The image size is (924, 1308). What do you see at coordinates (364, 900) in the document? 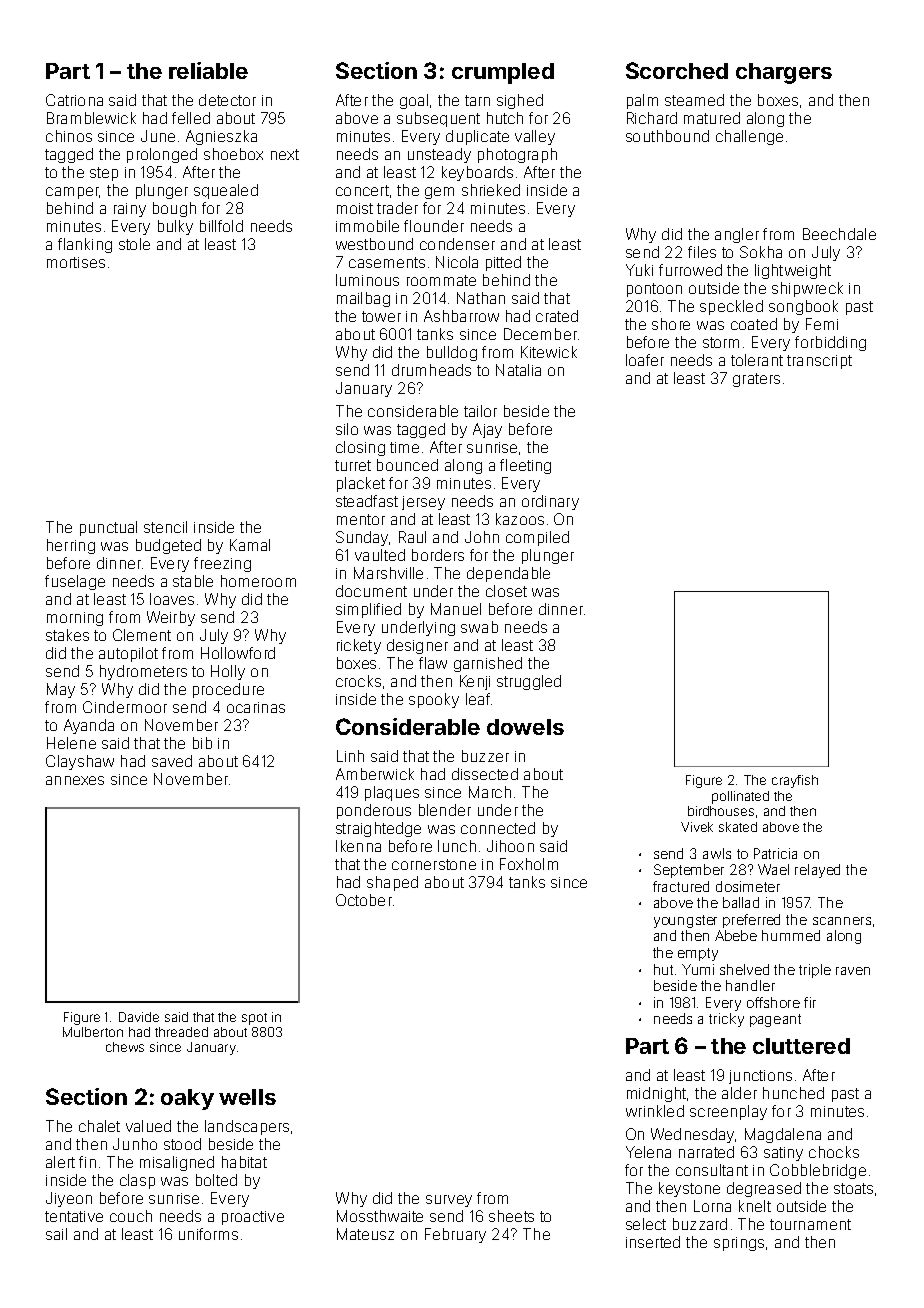
I see `October` at bounding box center [364, 900].
